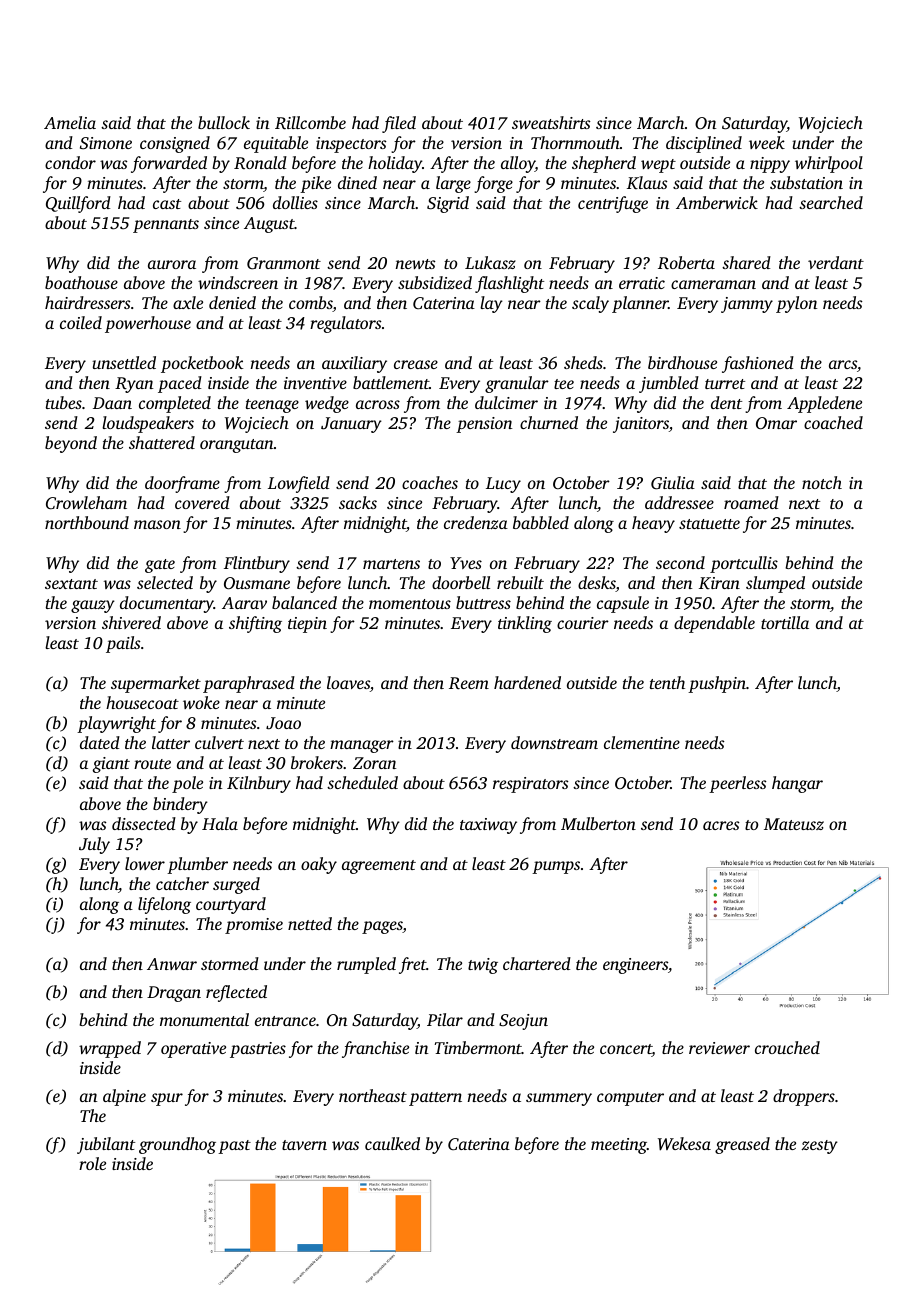  Describe the element at coordinates (640, 304) in the image. I see `planner` at that location.
